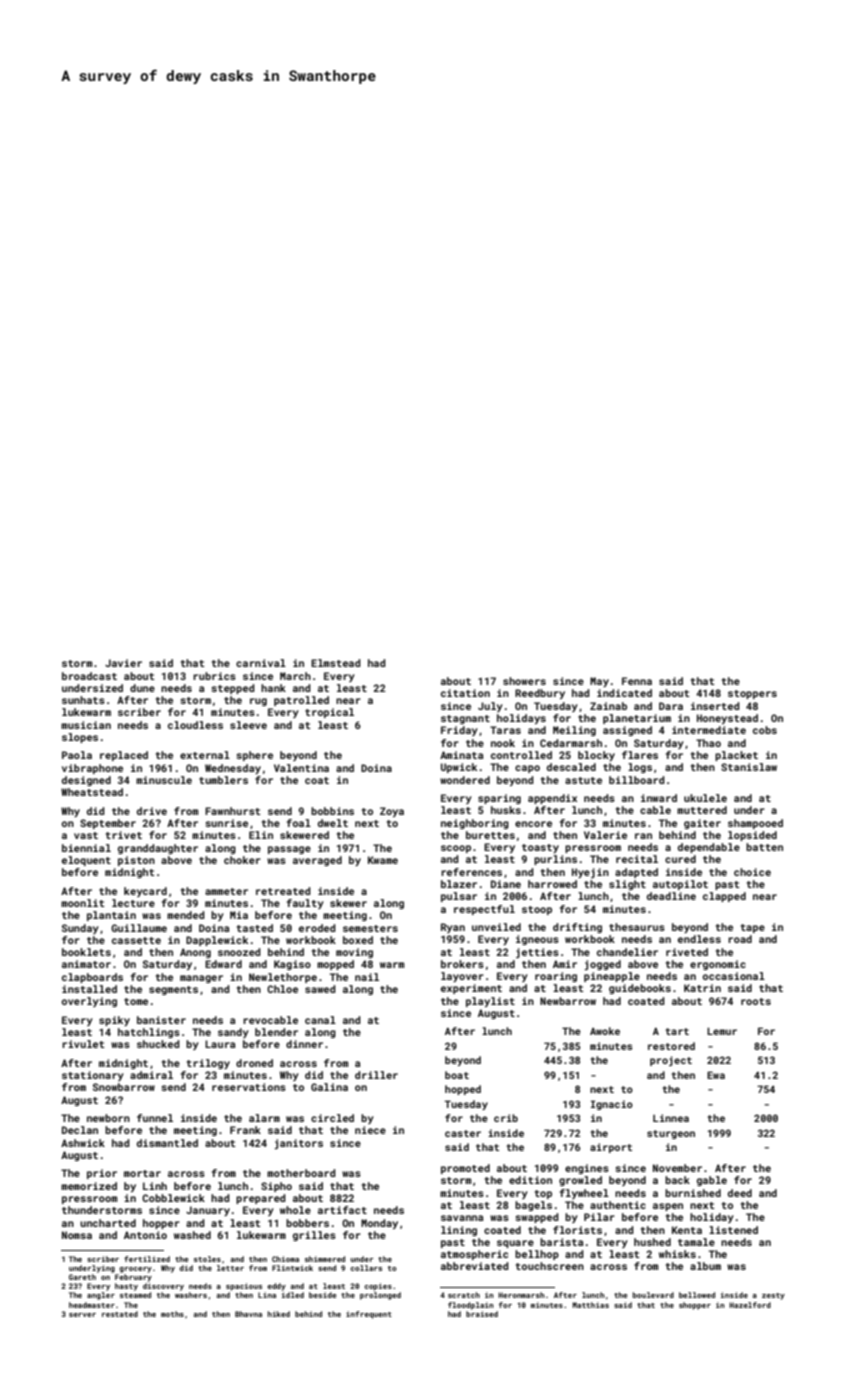  What do you see at coordinates (659, 798) in the page?
I see `inward` at bounding box center [659, 798].
